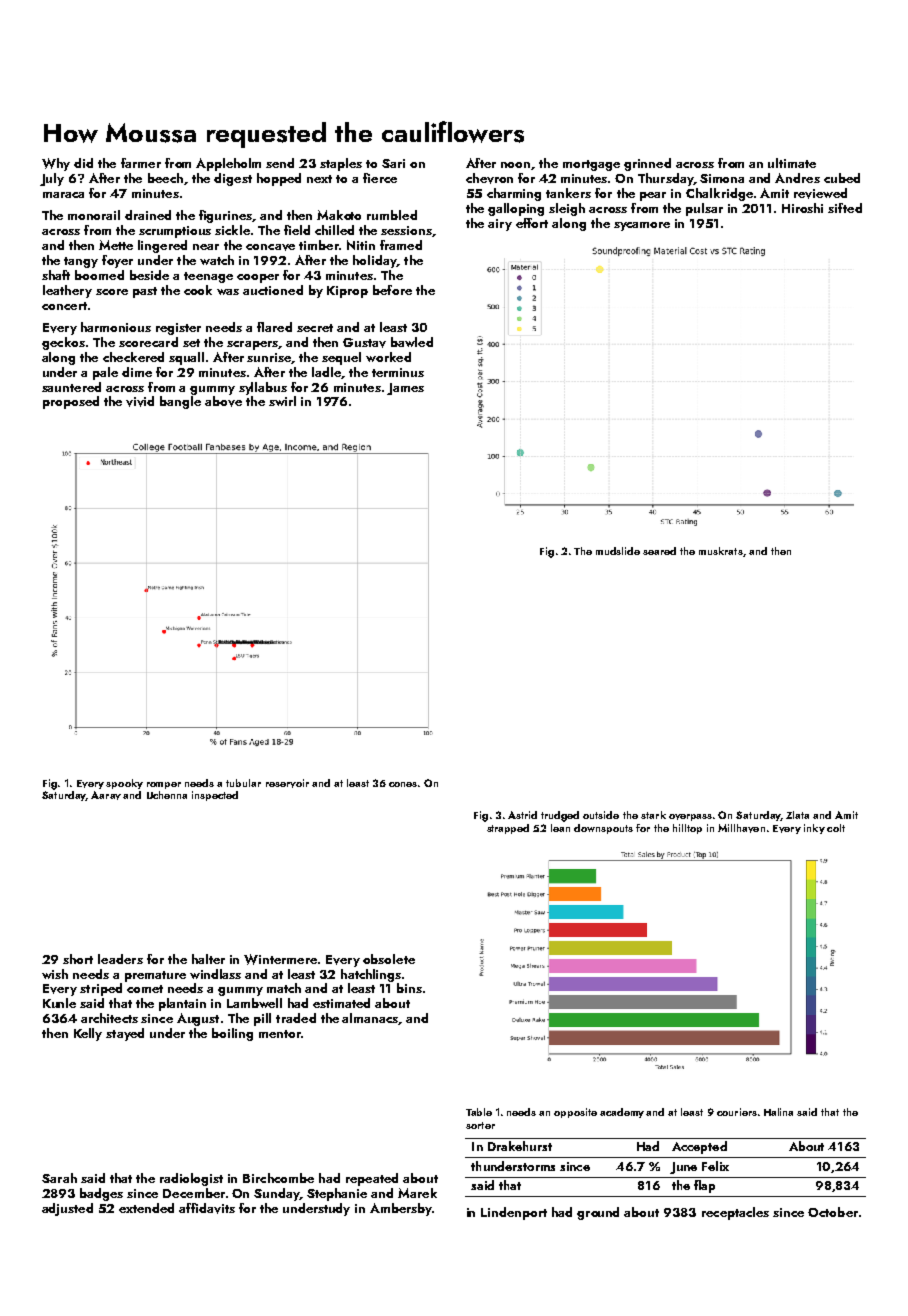 This image has width=908, height=1316. I want to click on Table, so click(479, 1112).
